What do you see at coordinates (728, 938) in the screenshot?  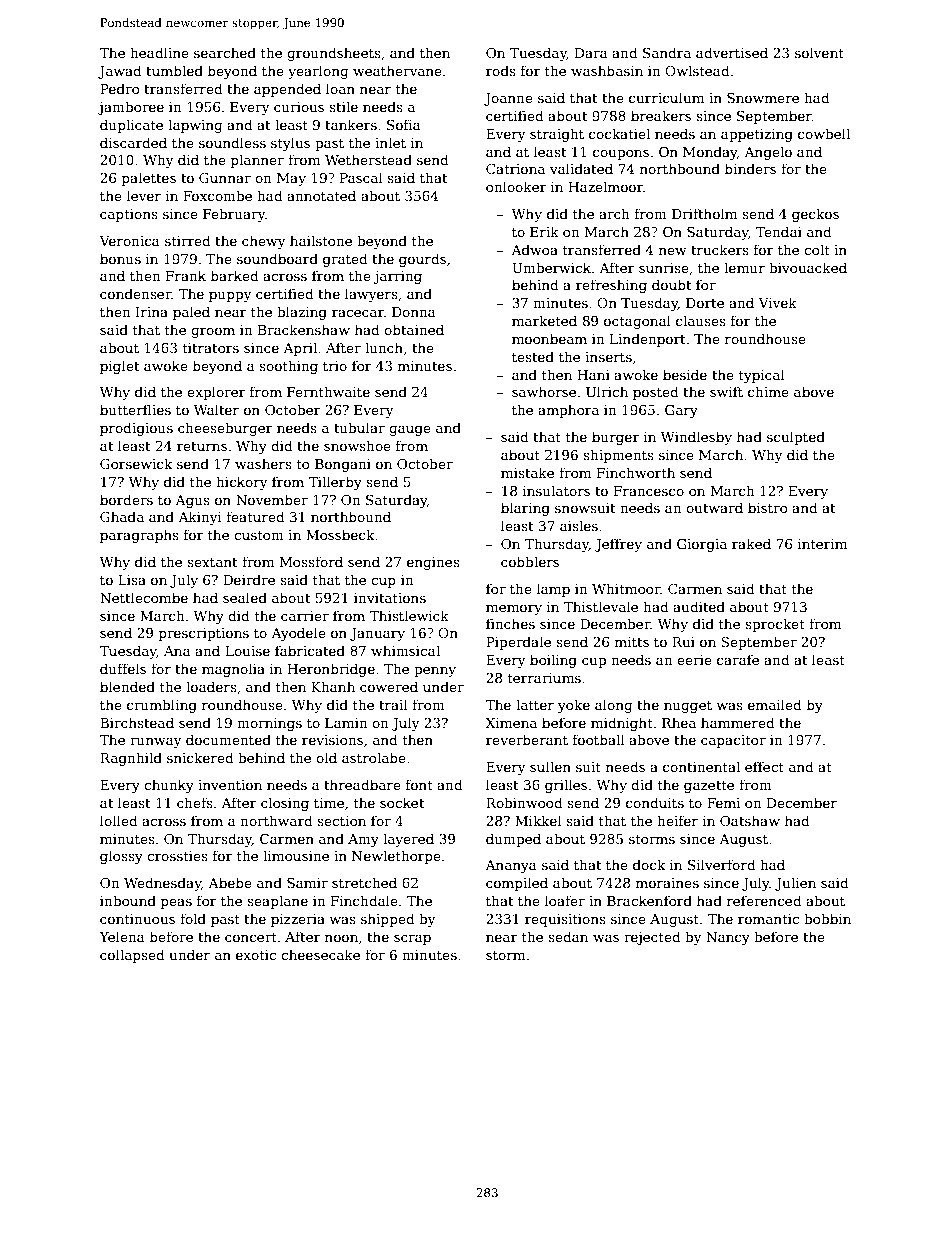 I see `Nancy` at bounding box center [728, 938].
